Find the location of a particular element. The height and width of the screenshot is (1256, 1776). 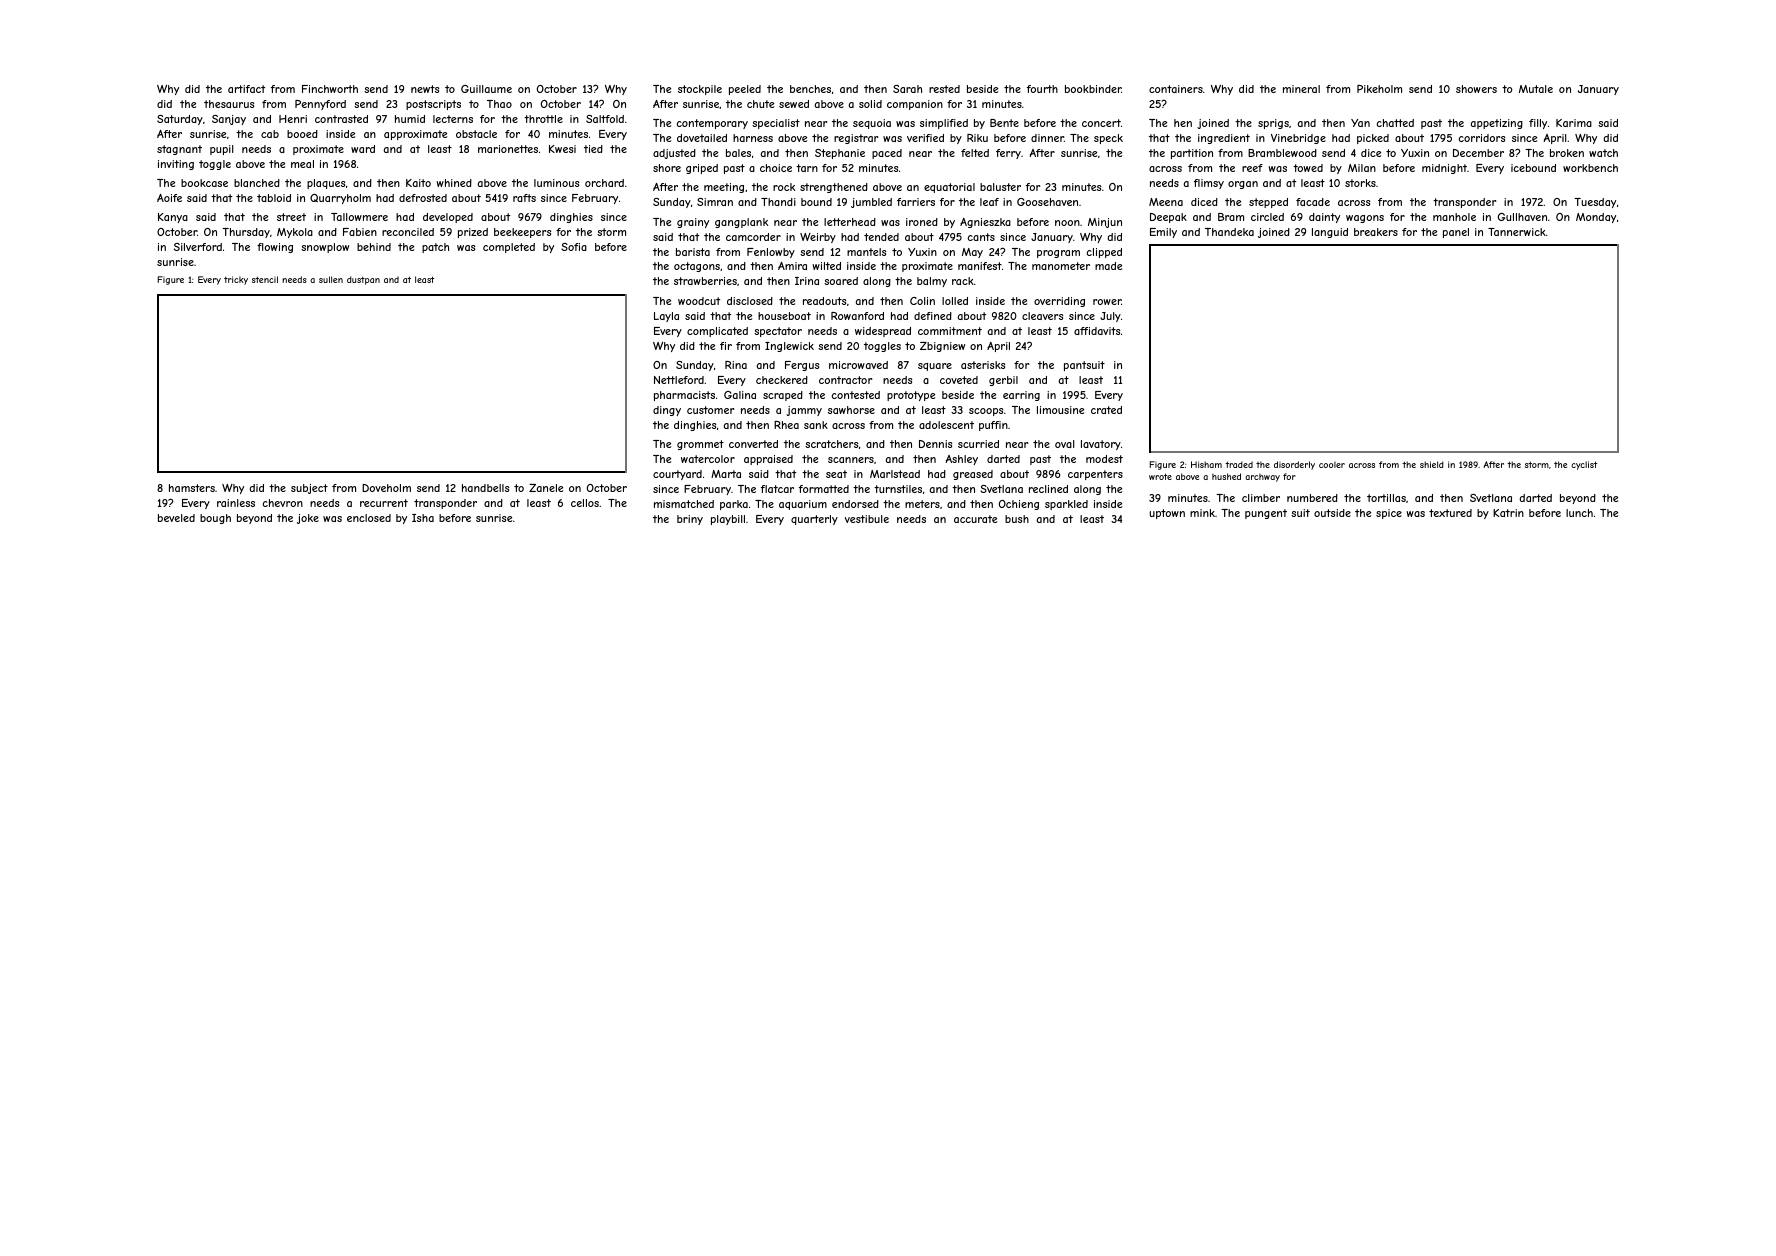

workbench is located at coordinates (1590, 168).
